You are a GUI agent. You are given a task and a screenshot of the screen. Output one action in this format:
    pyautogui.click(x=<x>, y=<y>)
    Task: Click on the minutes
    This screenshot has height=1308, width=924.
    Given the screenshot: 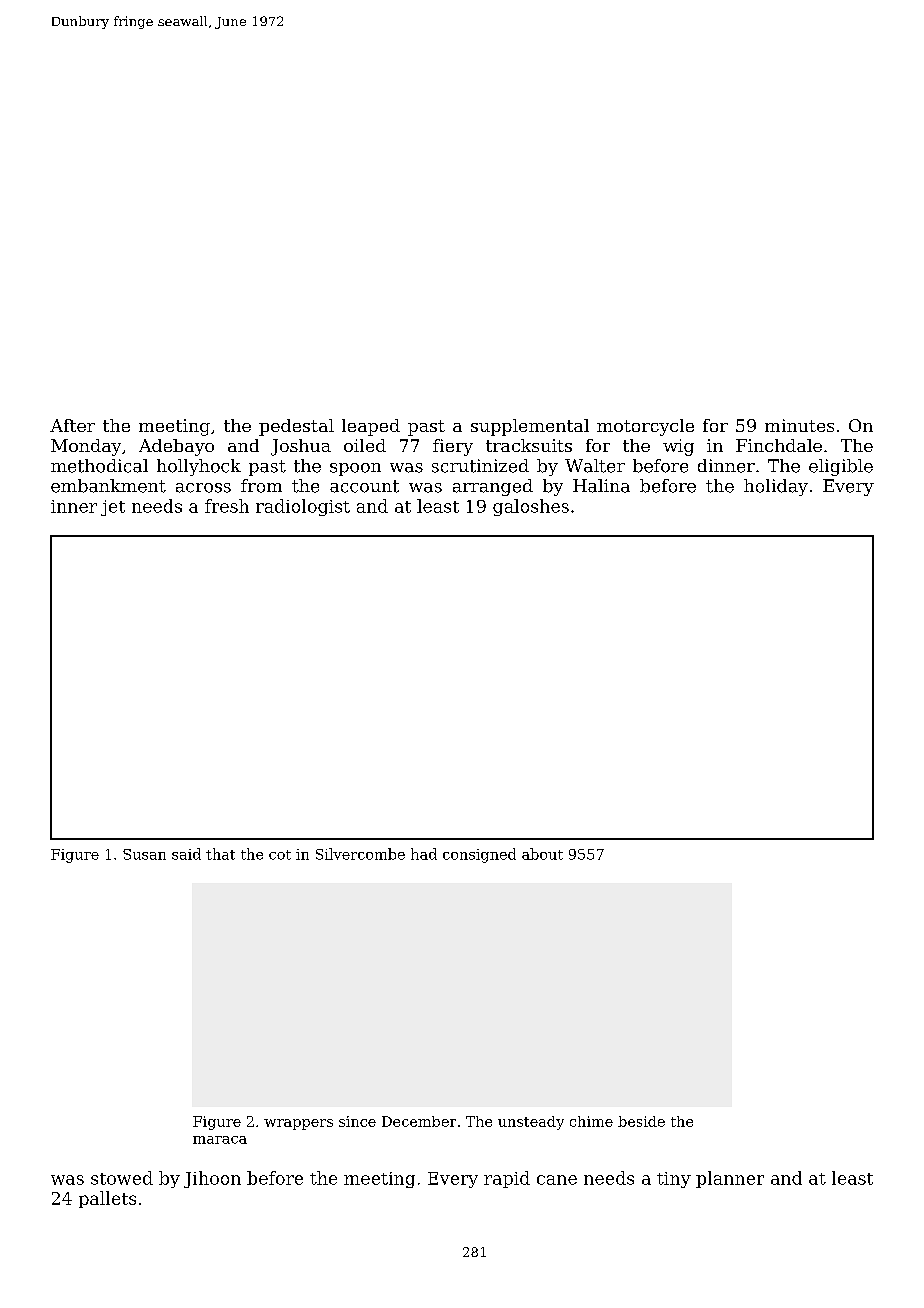 What is the action you would take?
    pyautogui.click(x=799, y=425)
